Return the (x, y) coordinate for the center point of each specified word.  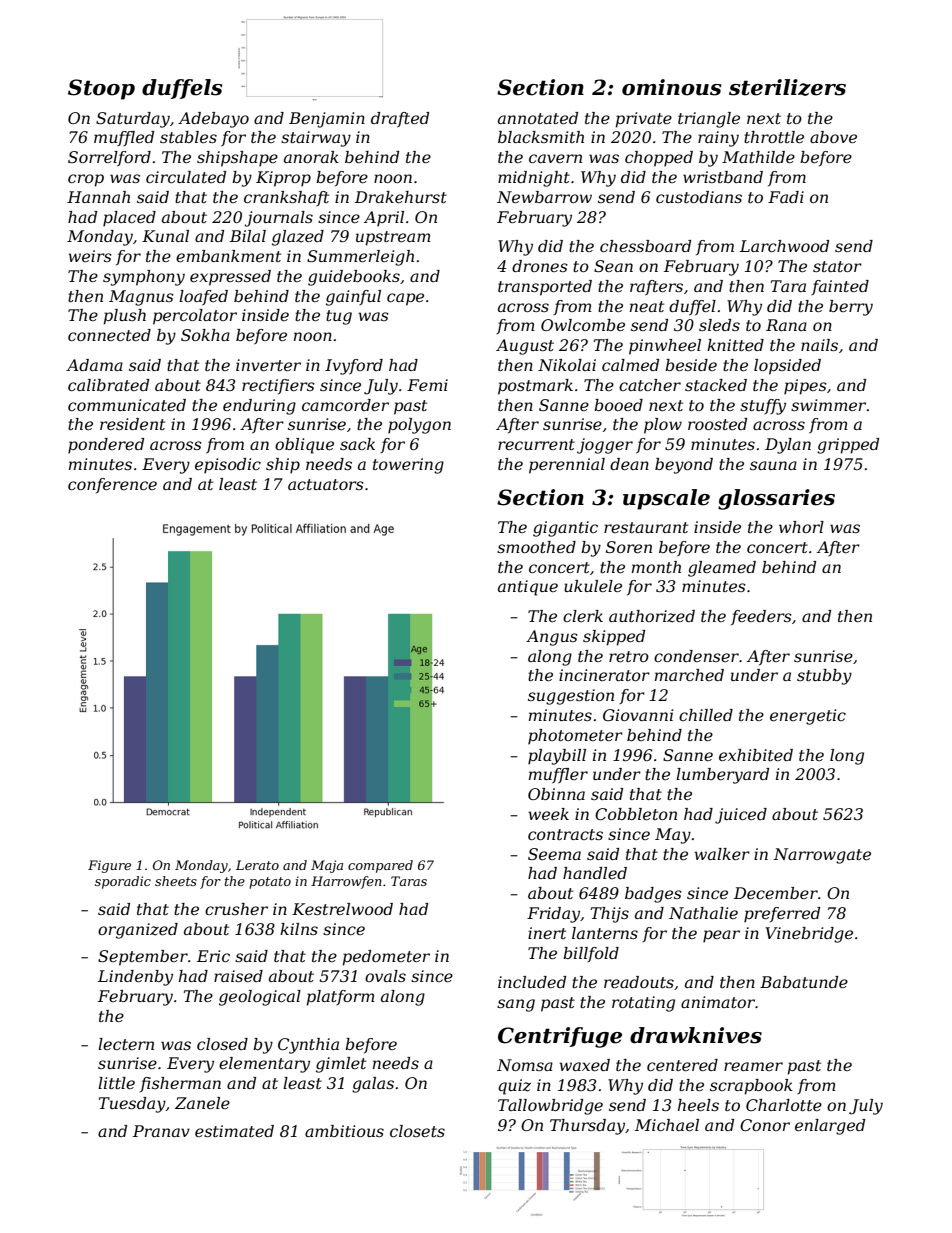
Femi (427, 385)
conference (112, 485)
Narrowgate (822, 856)
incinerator (604, 675)
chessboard (645, 246)
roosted (717, 424)
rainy (718, 139)
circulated (186, 177)
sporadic (123, 882)
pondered (106, 446)
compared (380, 866)
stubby (824, 677)
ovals (385, 976)
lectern (126, 1044)
